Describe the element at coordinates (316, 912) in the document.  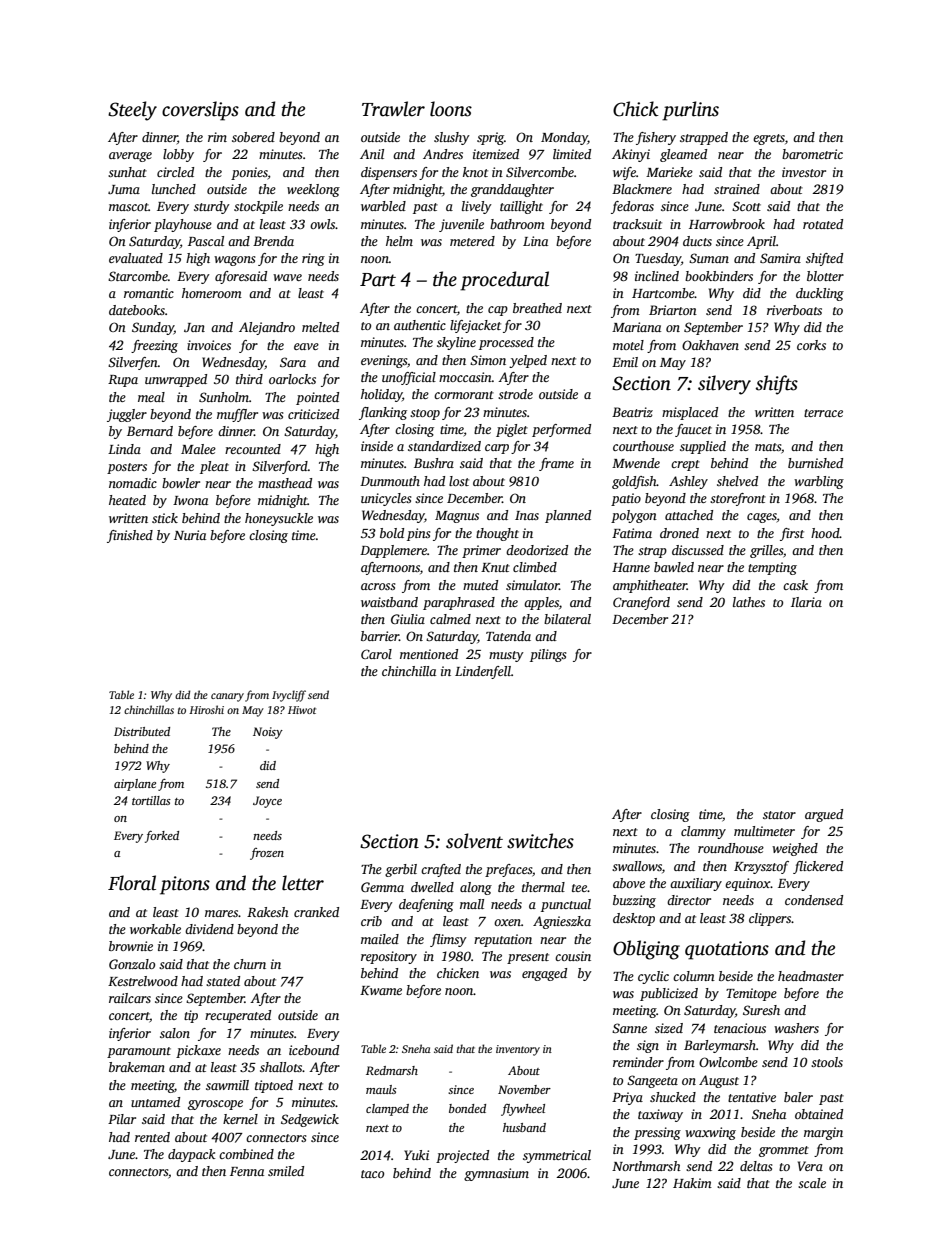
I see `cranked` at that location.
